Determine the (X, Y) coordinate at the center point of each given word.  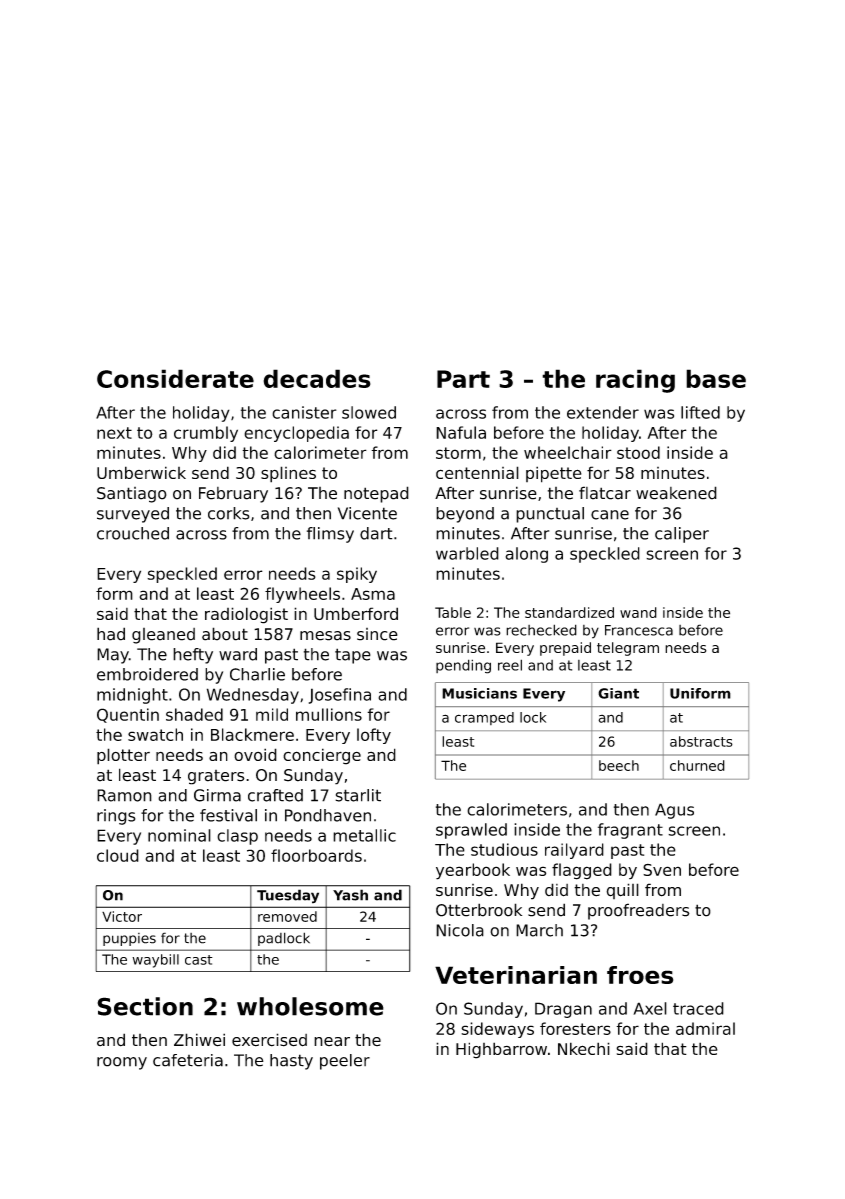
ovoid (255, 754)
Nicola (460, 930)
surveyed (133, 515)
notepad (376, 494)
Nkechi (584, 1048)
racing (635, 381)
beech (619, 765)
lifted (700, 412)
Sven (662, 870)
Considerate (175, 378)
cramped (484, 718)
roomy (122, 1063)
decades (317, 378)
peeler (345, 1062)
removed (287, 916)
